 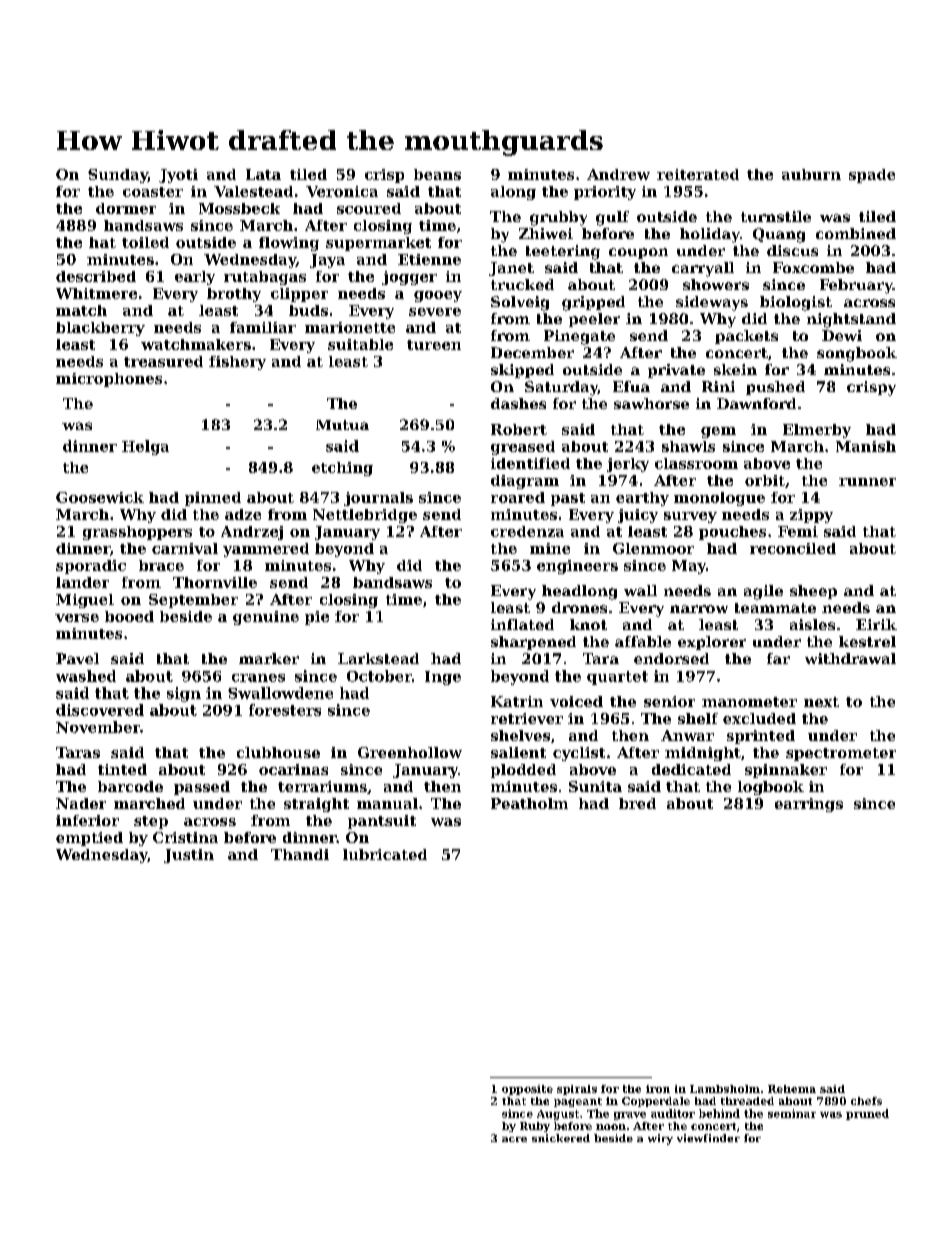 I want to click on inflated, so click(x=522, y=624).
